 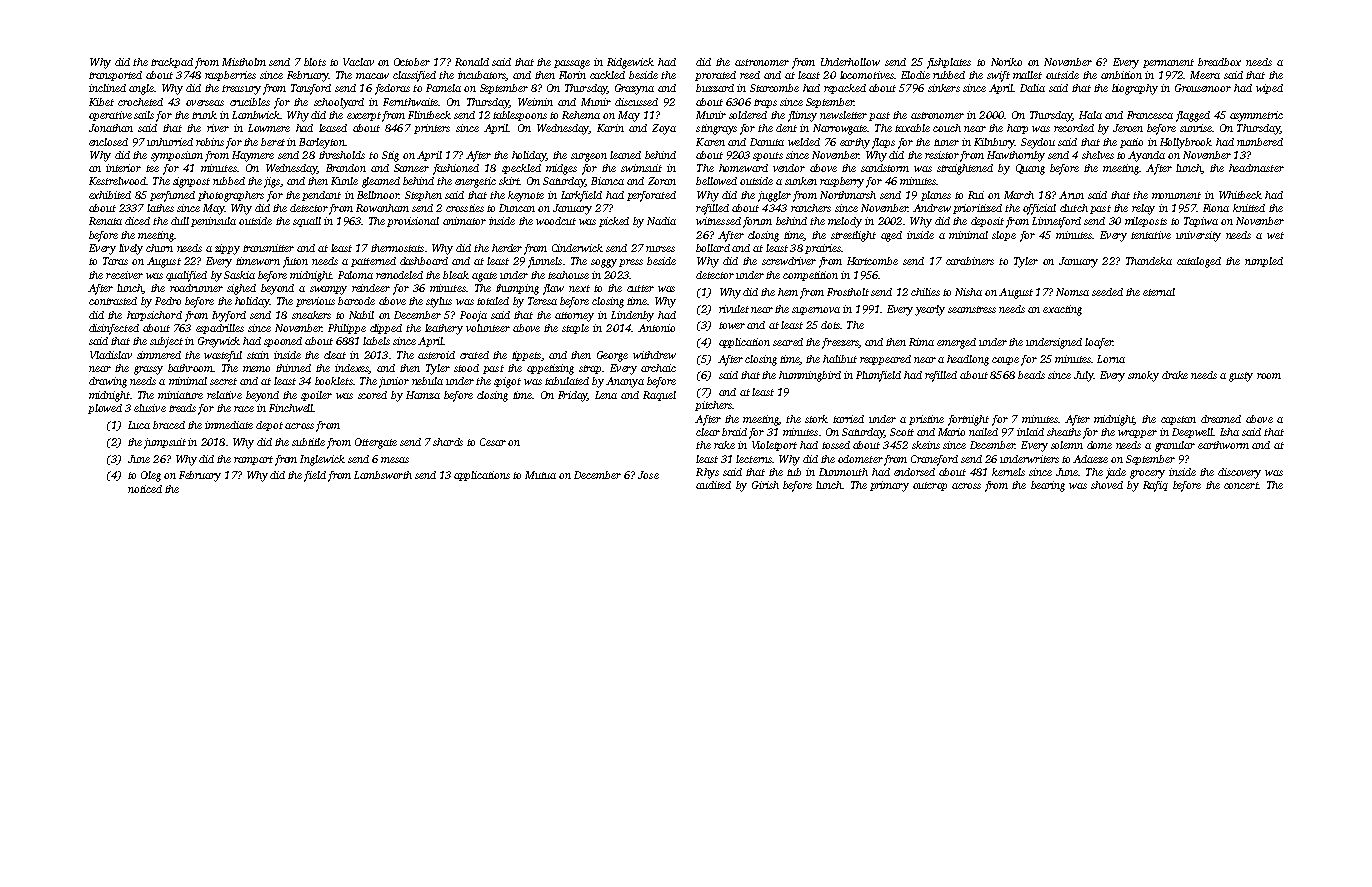 What do you see at coordinates (715, 88) in the page?
I see `buzzard` at bounding box center [715, 88].
